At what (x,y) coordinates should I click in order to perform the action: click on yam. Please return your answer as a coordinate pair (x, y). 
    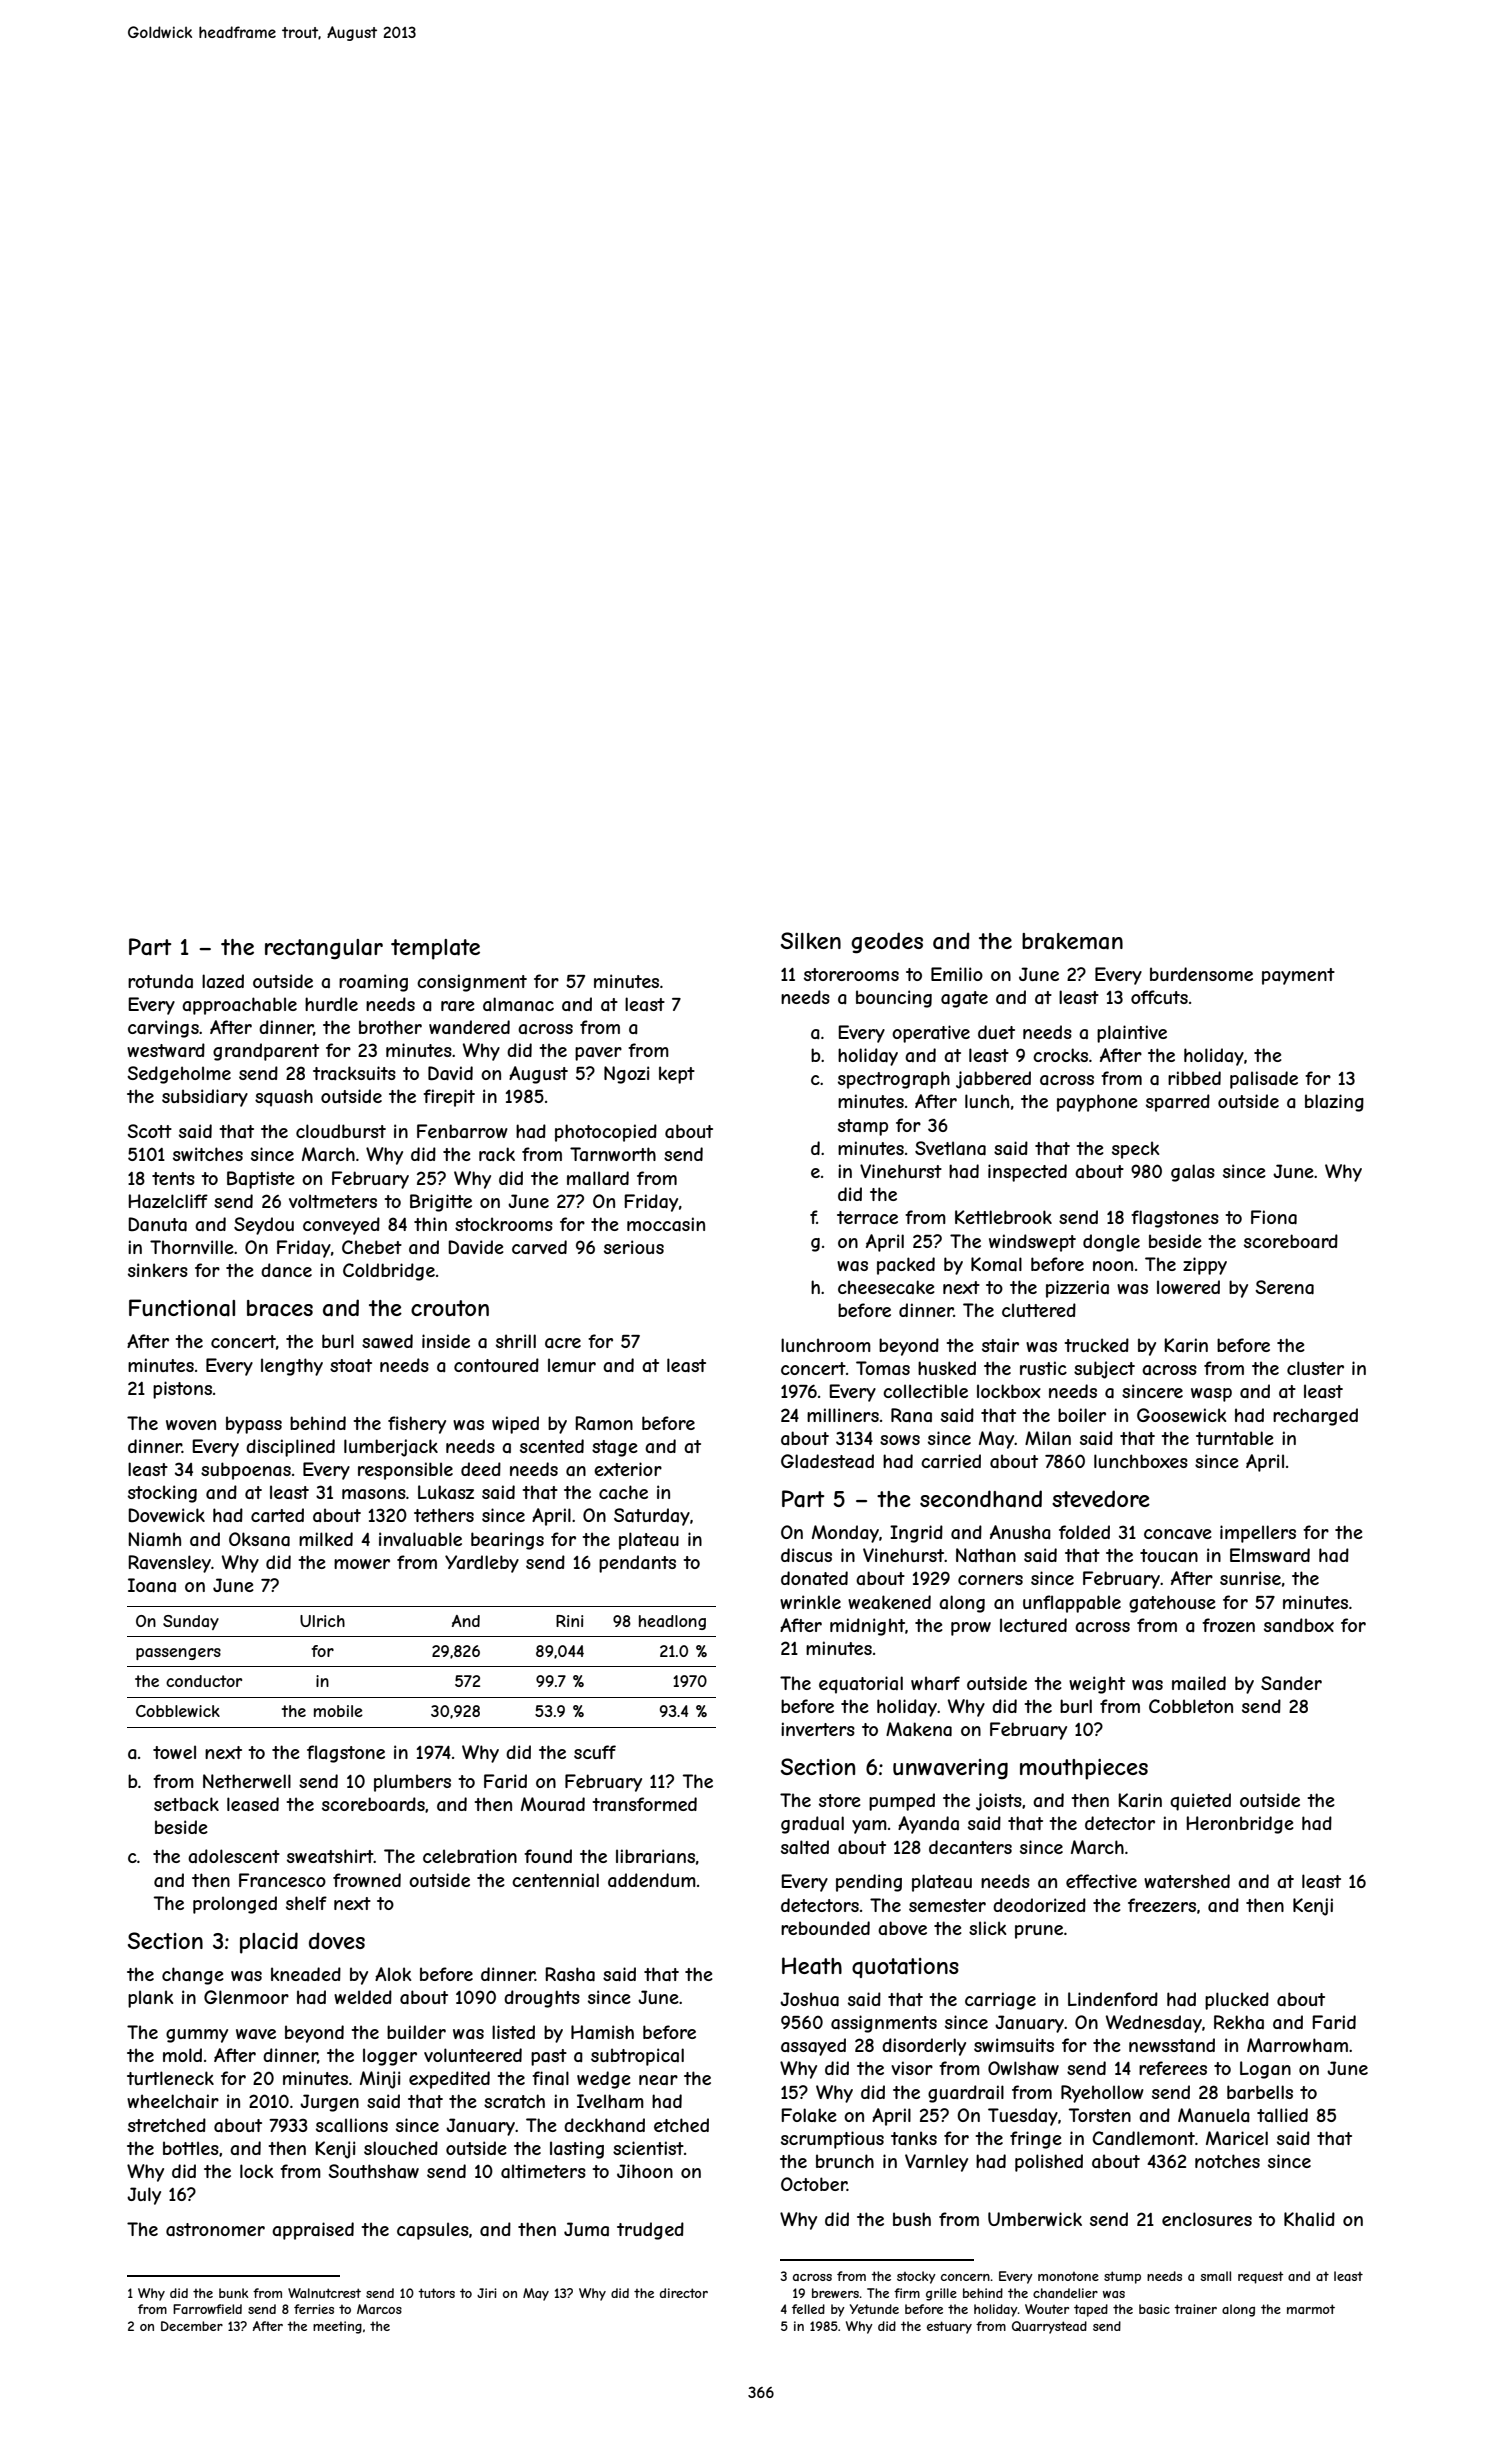
    Looking at the image, I should click on (869, 1827).
